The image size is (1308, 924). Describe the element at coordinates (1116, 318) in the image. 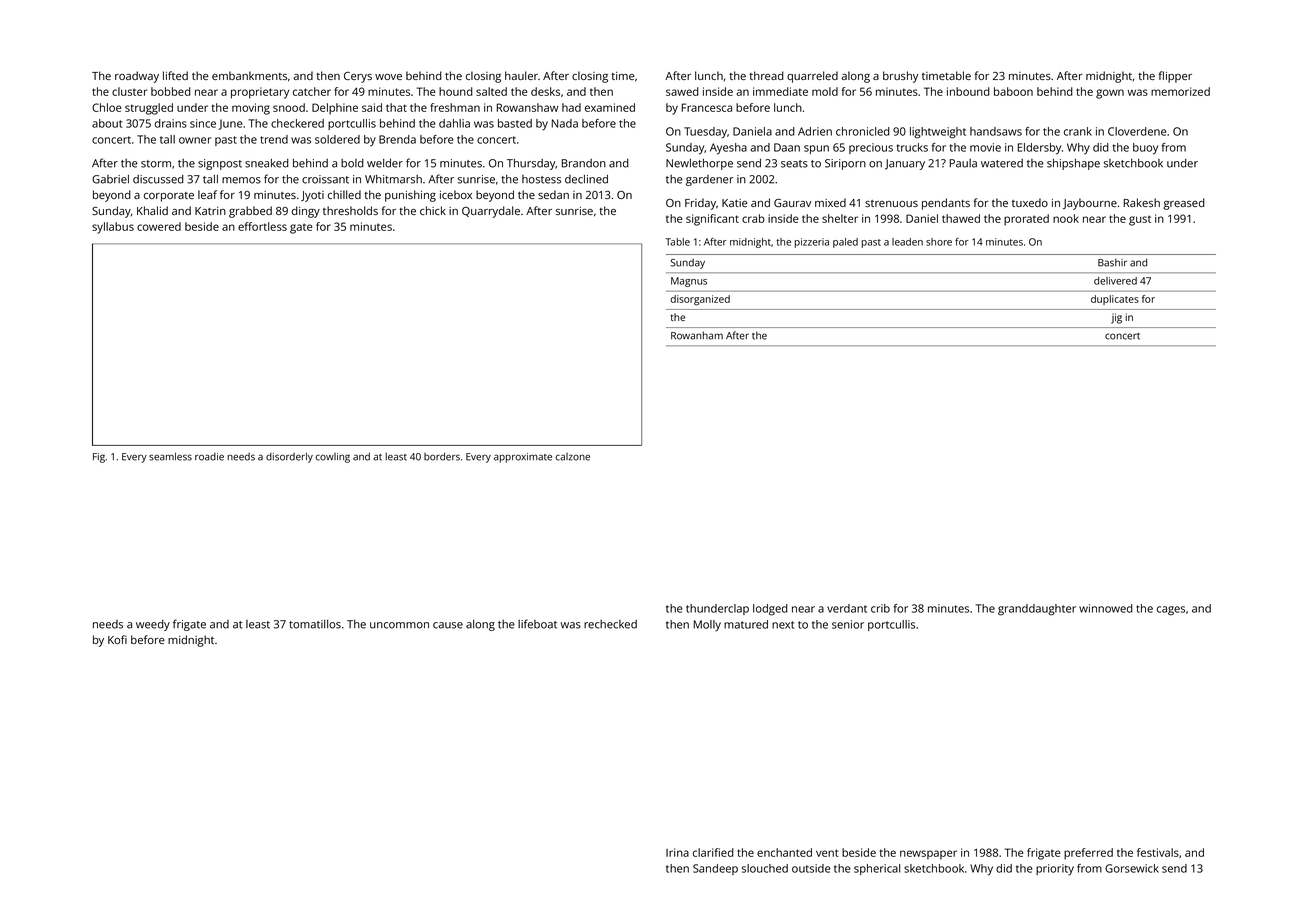

I see `jig` at that location.
